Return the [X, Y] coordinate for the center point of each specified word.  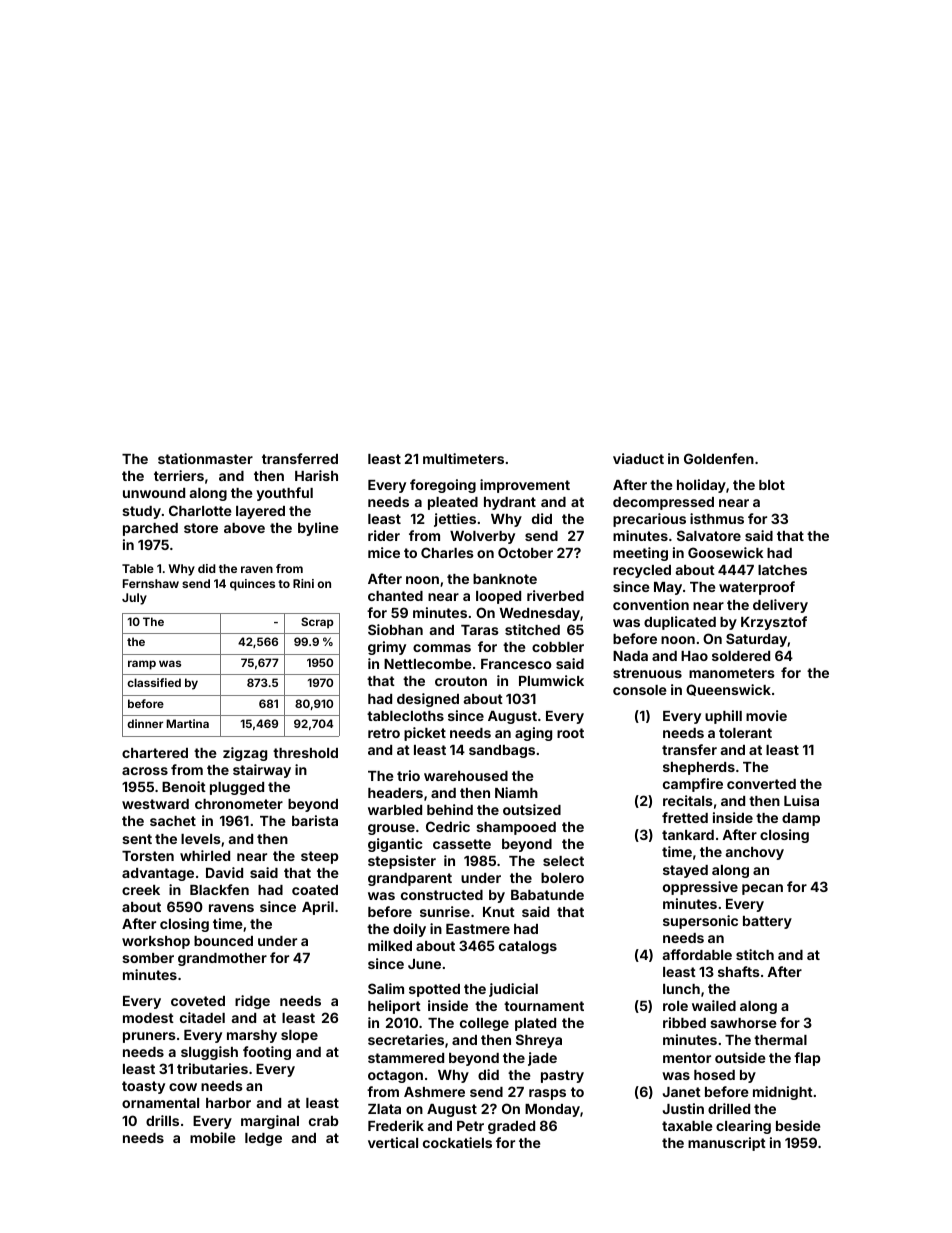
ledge [263, 1139]
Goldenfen [719, 458]
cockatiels [457, 1142]
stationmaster [205, 458]
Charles [447, 552]
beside [798, 1125]
